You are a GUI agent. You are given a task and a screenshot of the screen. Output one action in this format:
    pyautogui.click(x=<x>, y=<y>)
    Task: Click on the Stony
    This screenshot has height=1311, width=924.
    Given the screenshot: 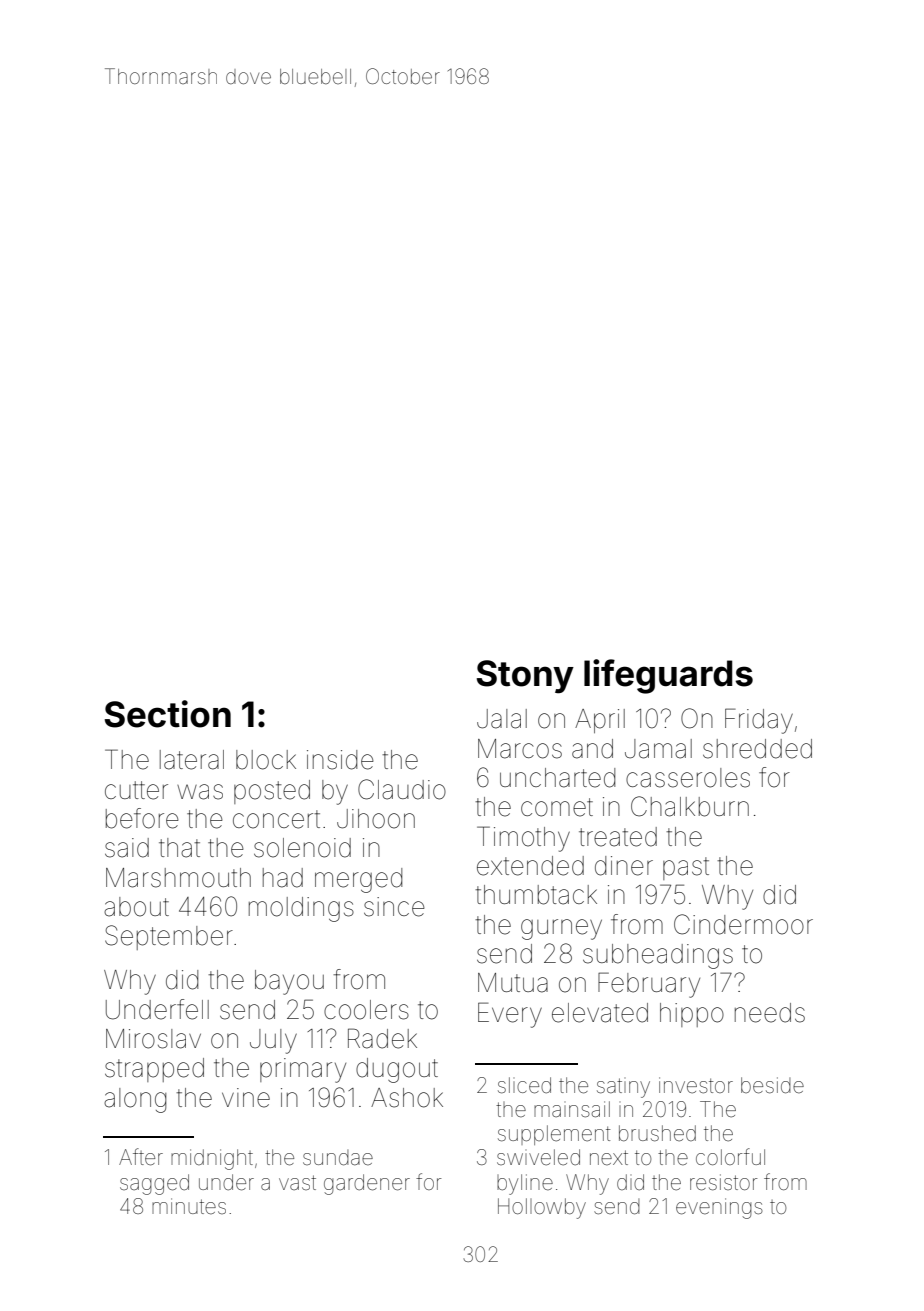 What is the action you would take?
    pyautogui.click(x=525, y=677)
